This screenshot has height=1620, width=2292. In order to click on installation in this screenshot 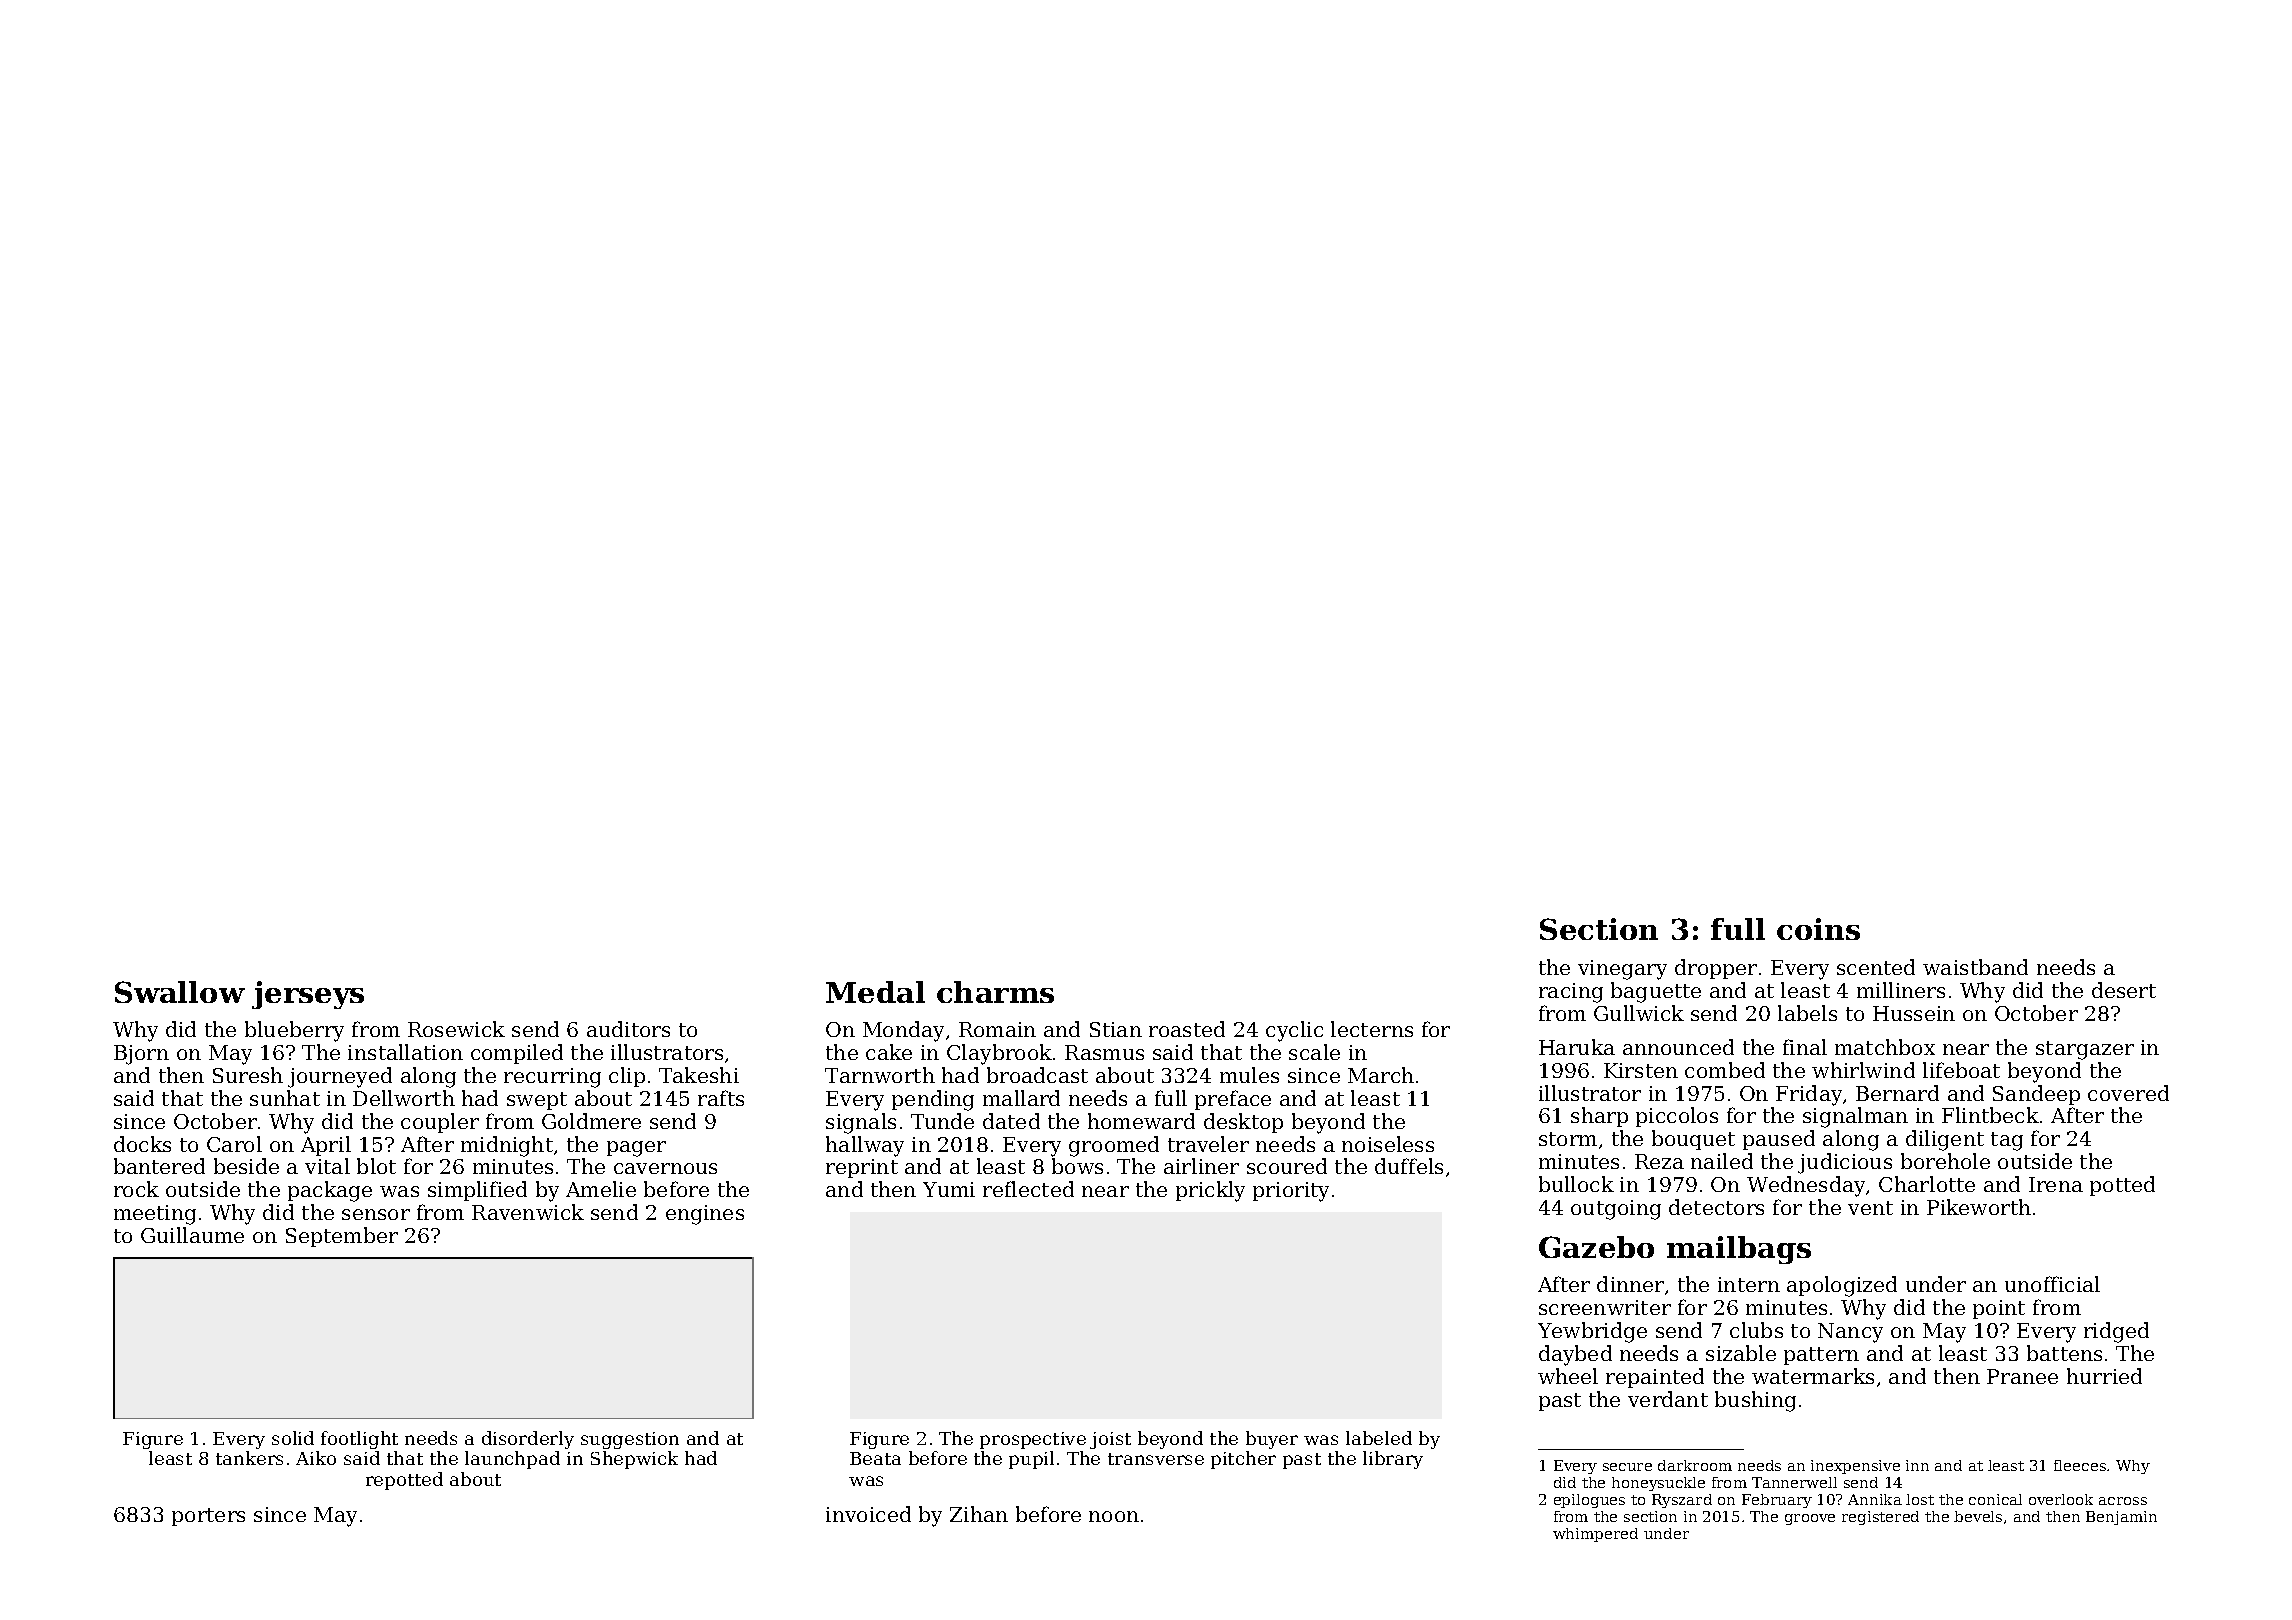, I will do `click(405, 1052)`.
